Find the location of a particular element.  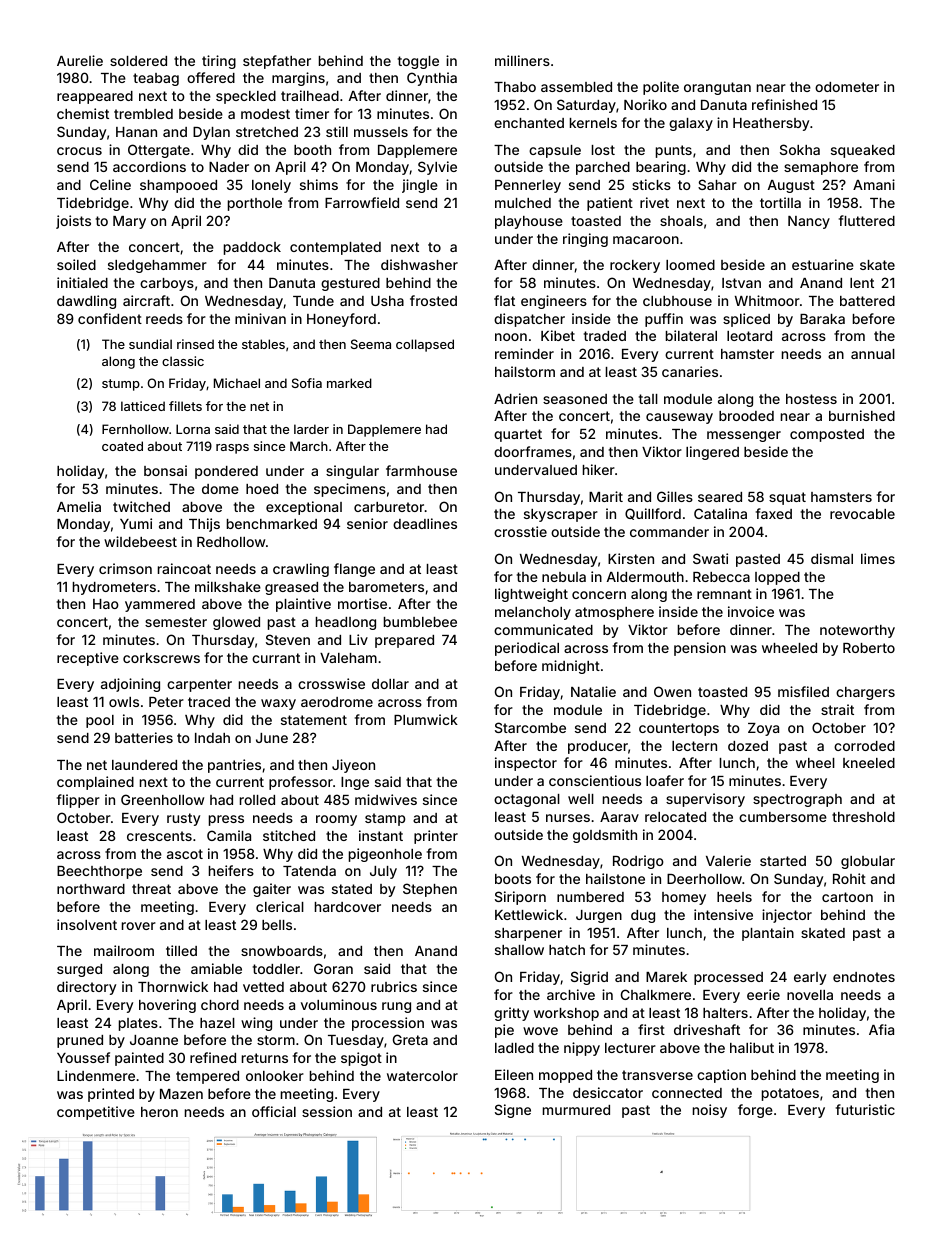

competitive is located at coordinates (96, 1113).
